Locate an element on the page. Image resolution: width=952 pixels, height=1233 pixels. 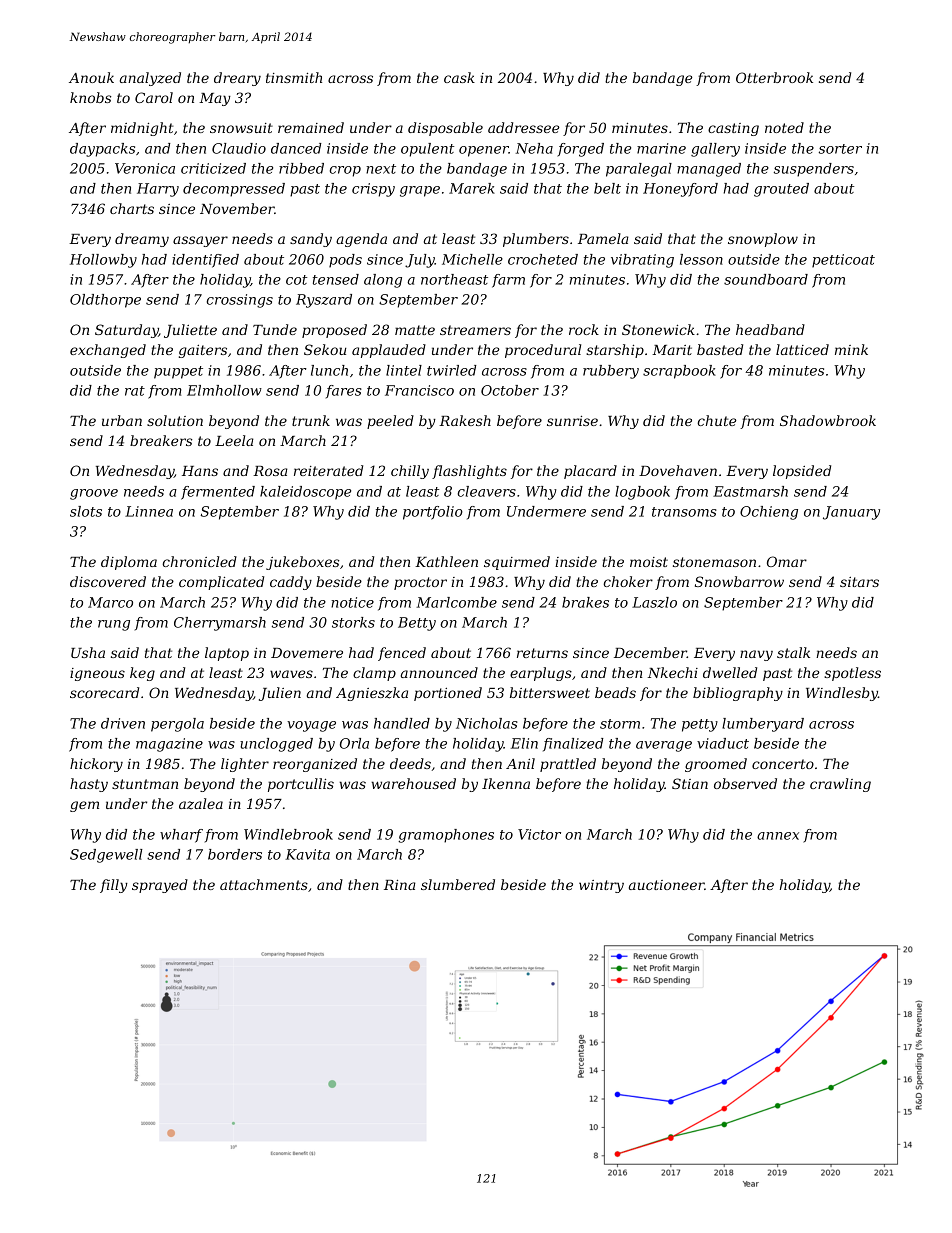
Nicholas is located at coordinates (487, 723).
